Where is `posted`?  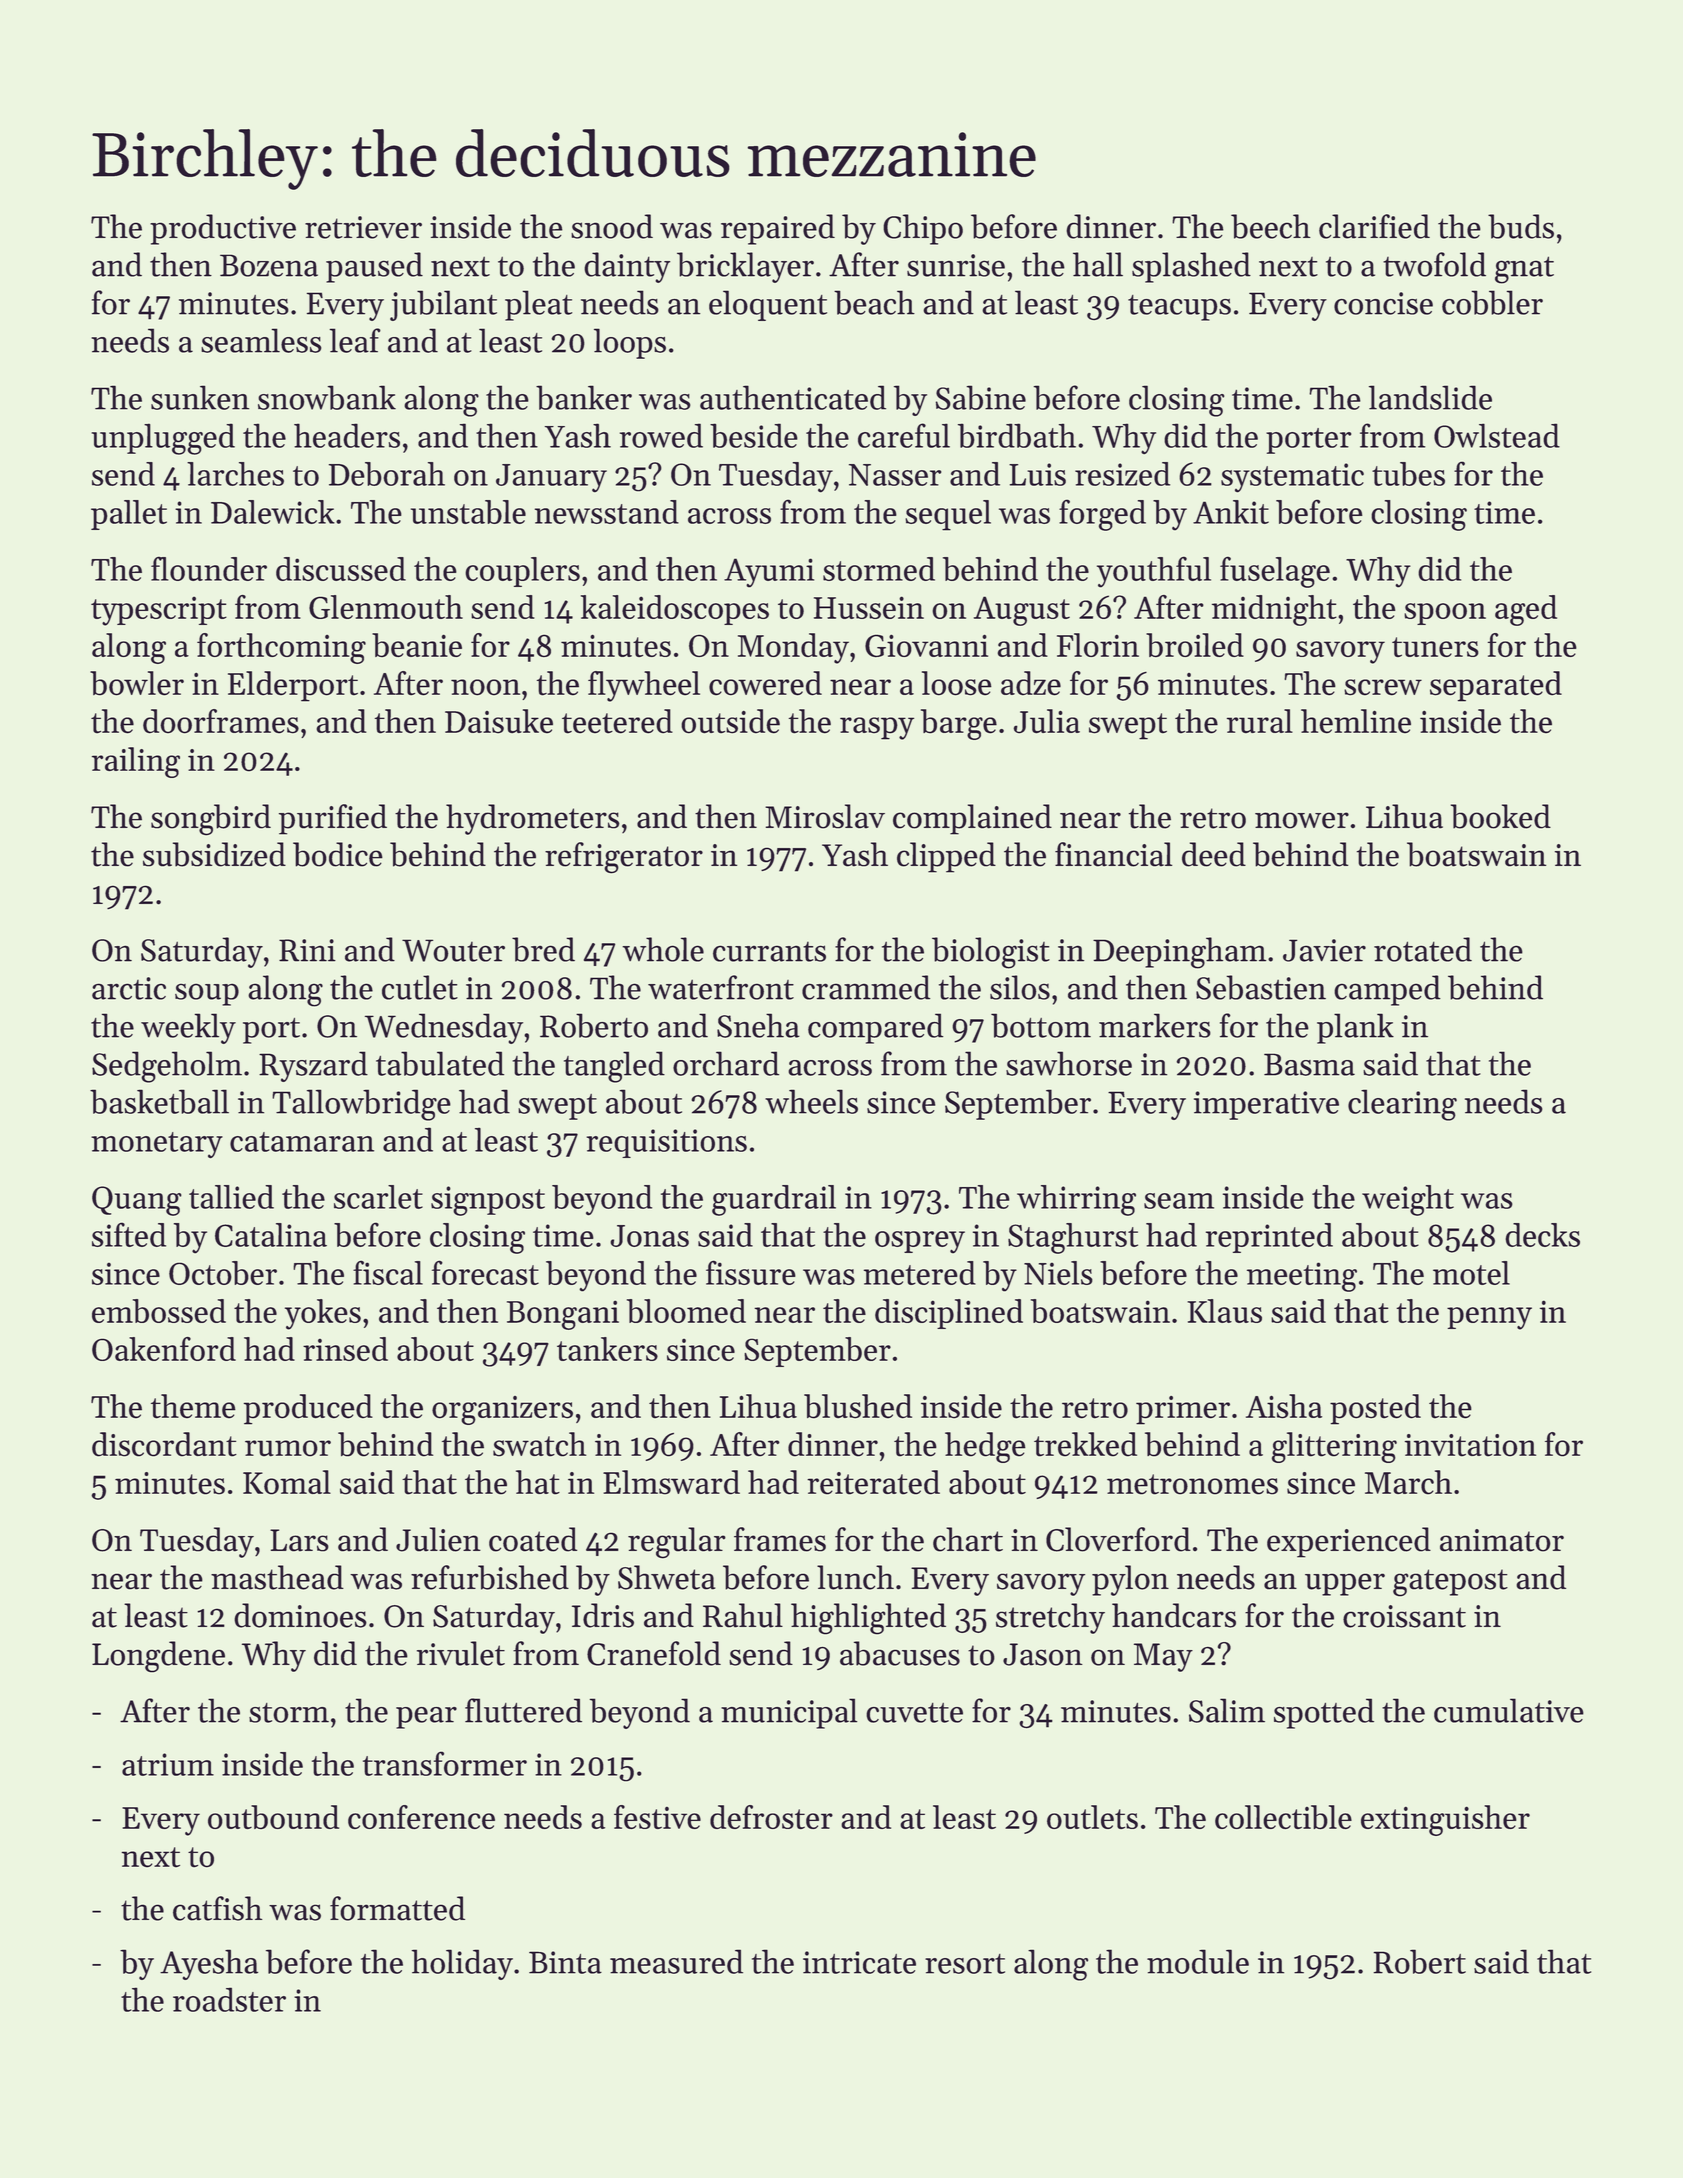
posted is located at coordinates (1375, 1409).
